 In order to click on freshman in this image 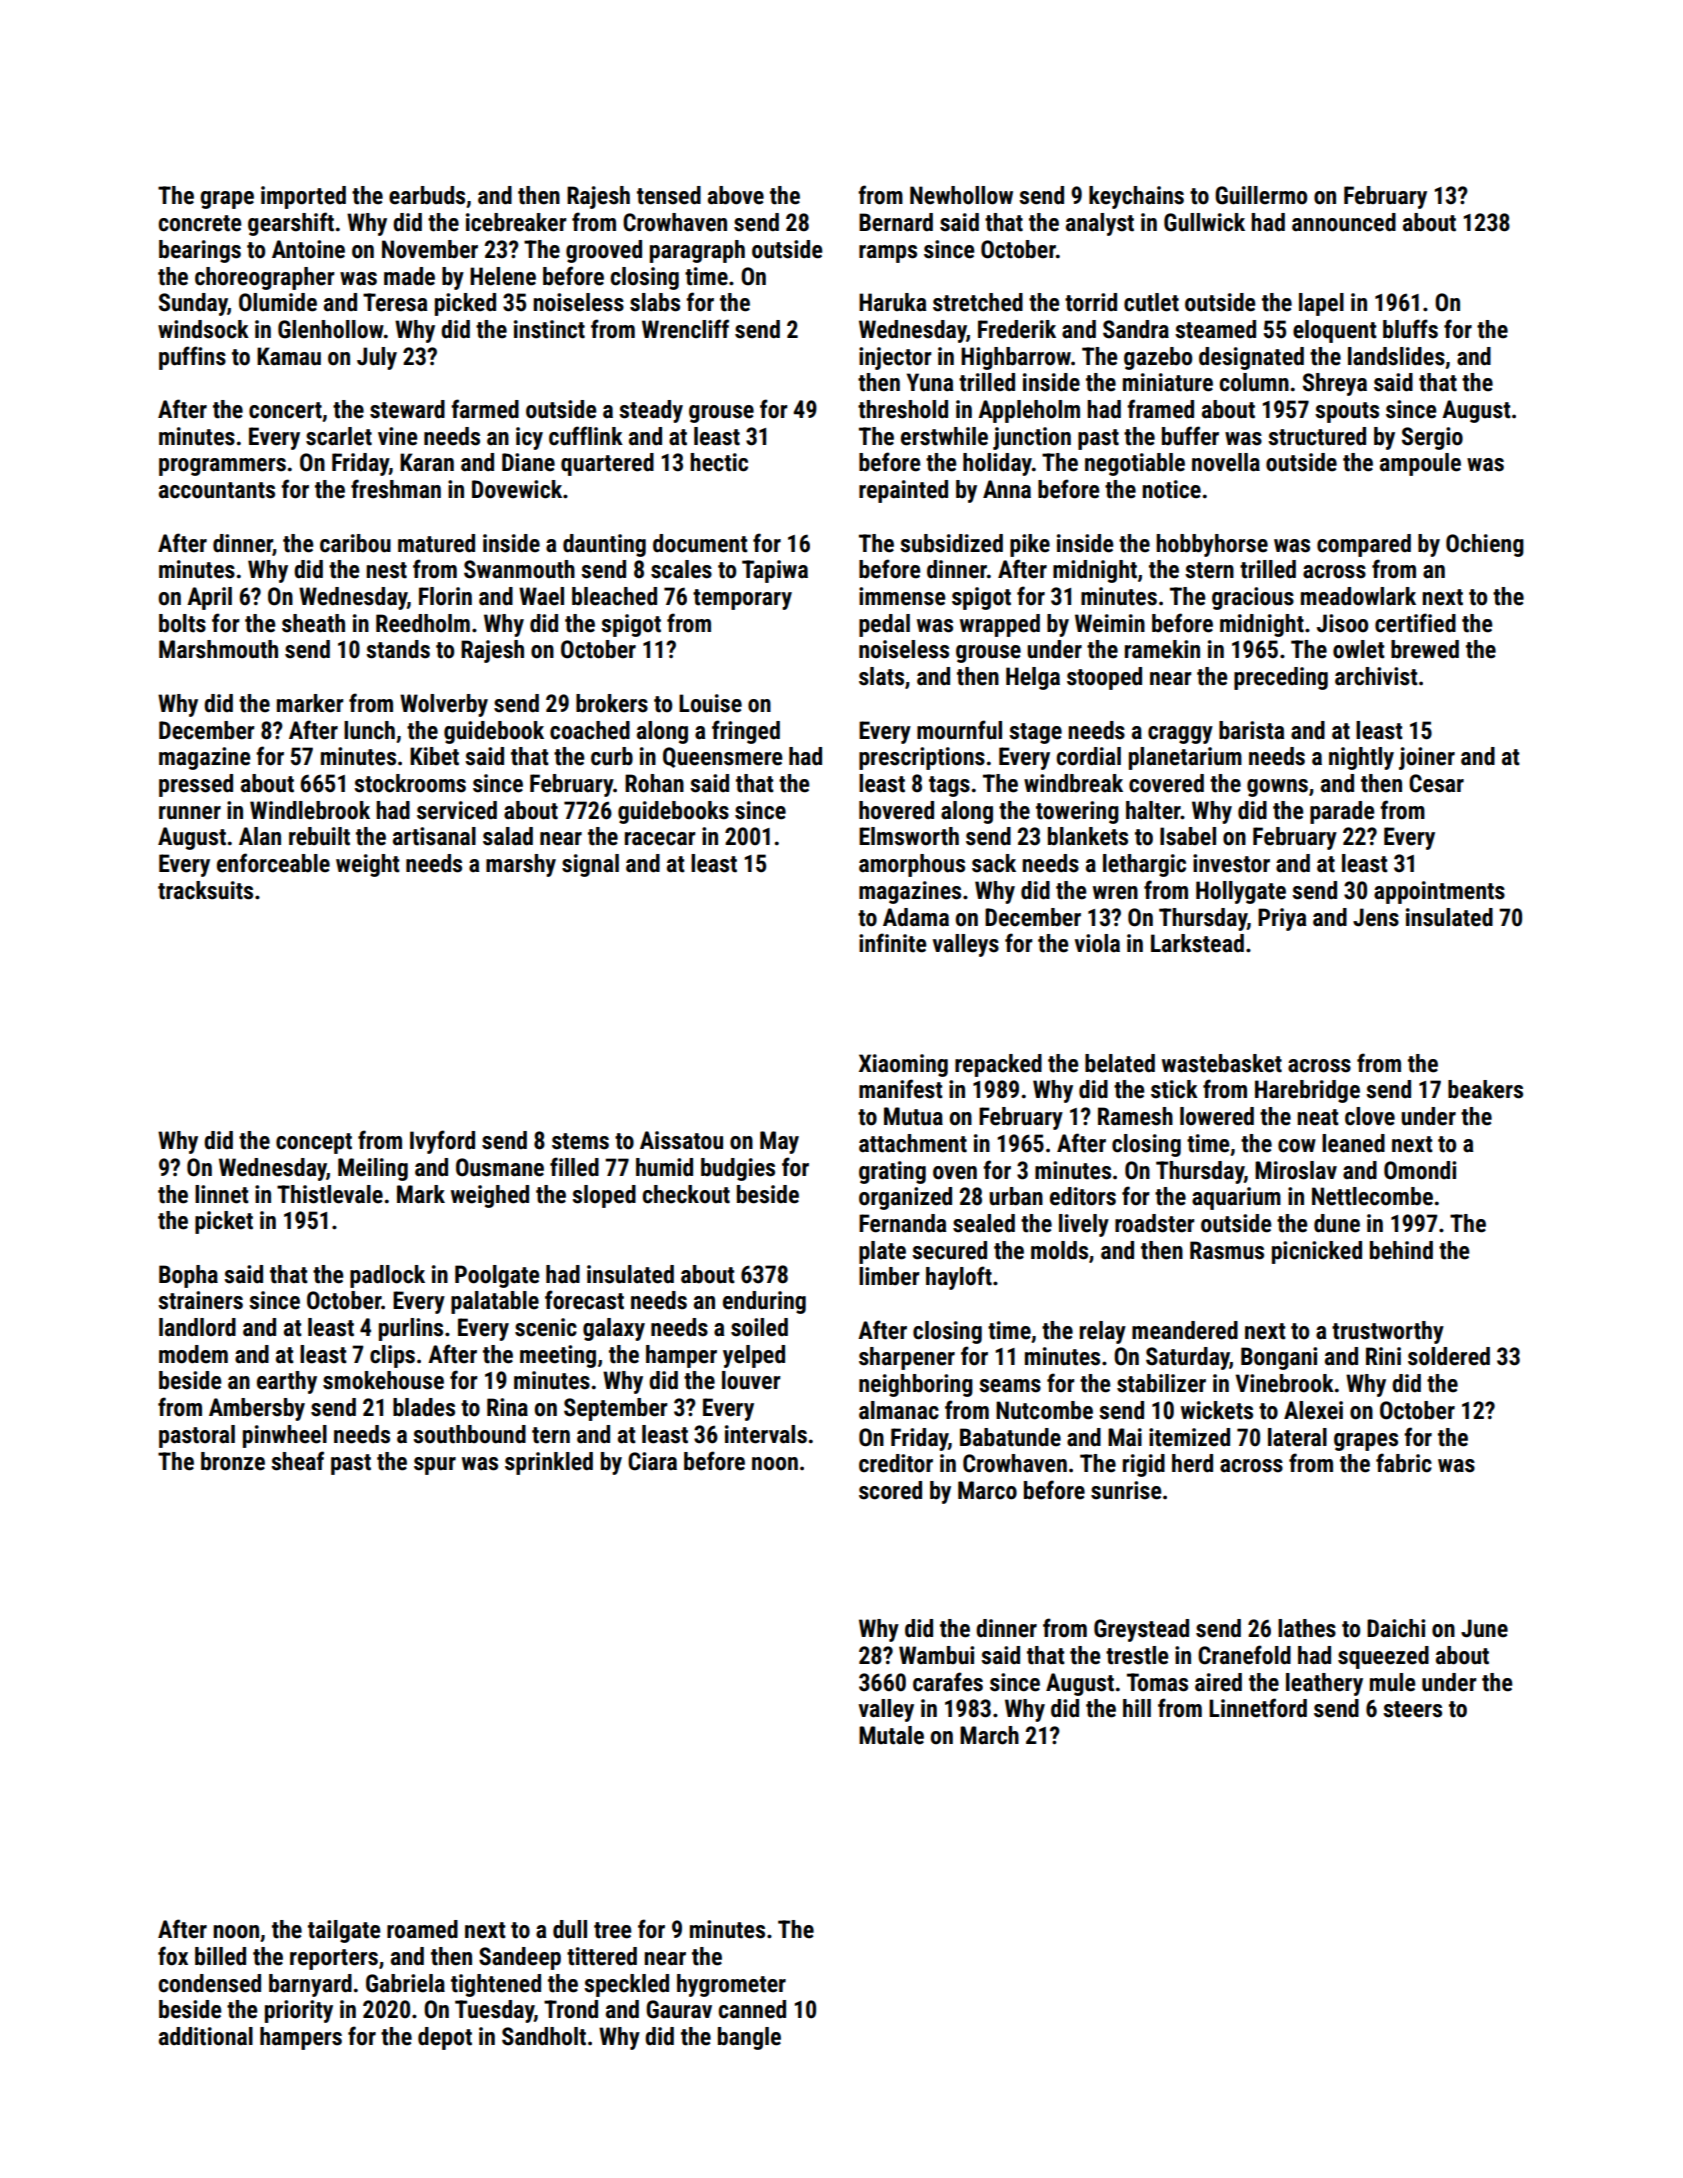, I will do `click(396, 489)`.
